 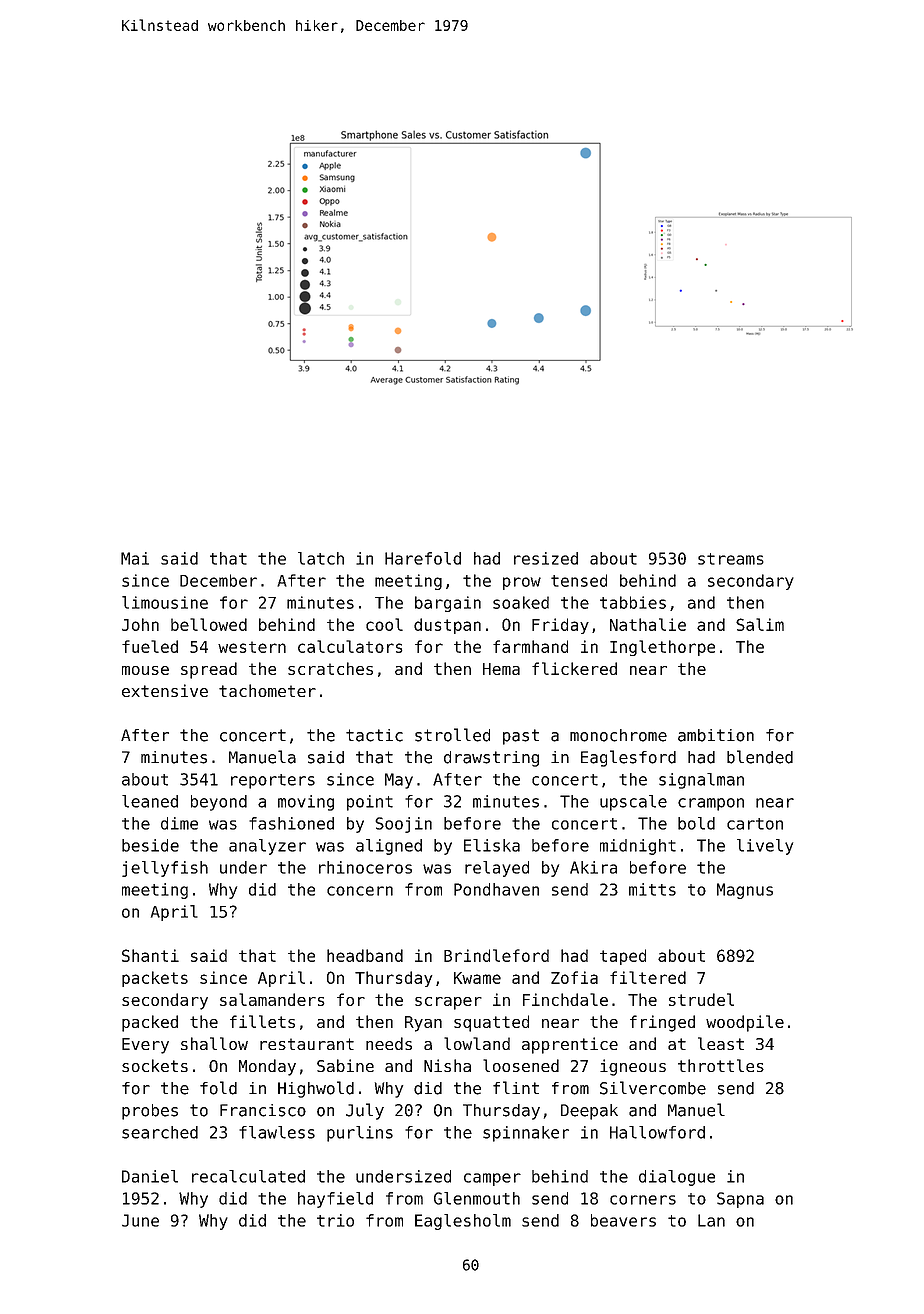 I want to click on Eliska, so click(x=492, y=845).
